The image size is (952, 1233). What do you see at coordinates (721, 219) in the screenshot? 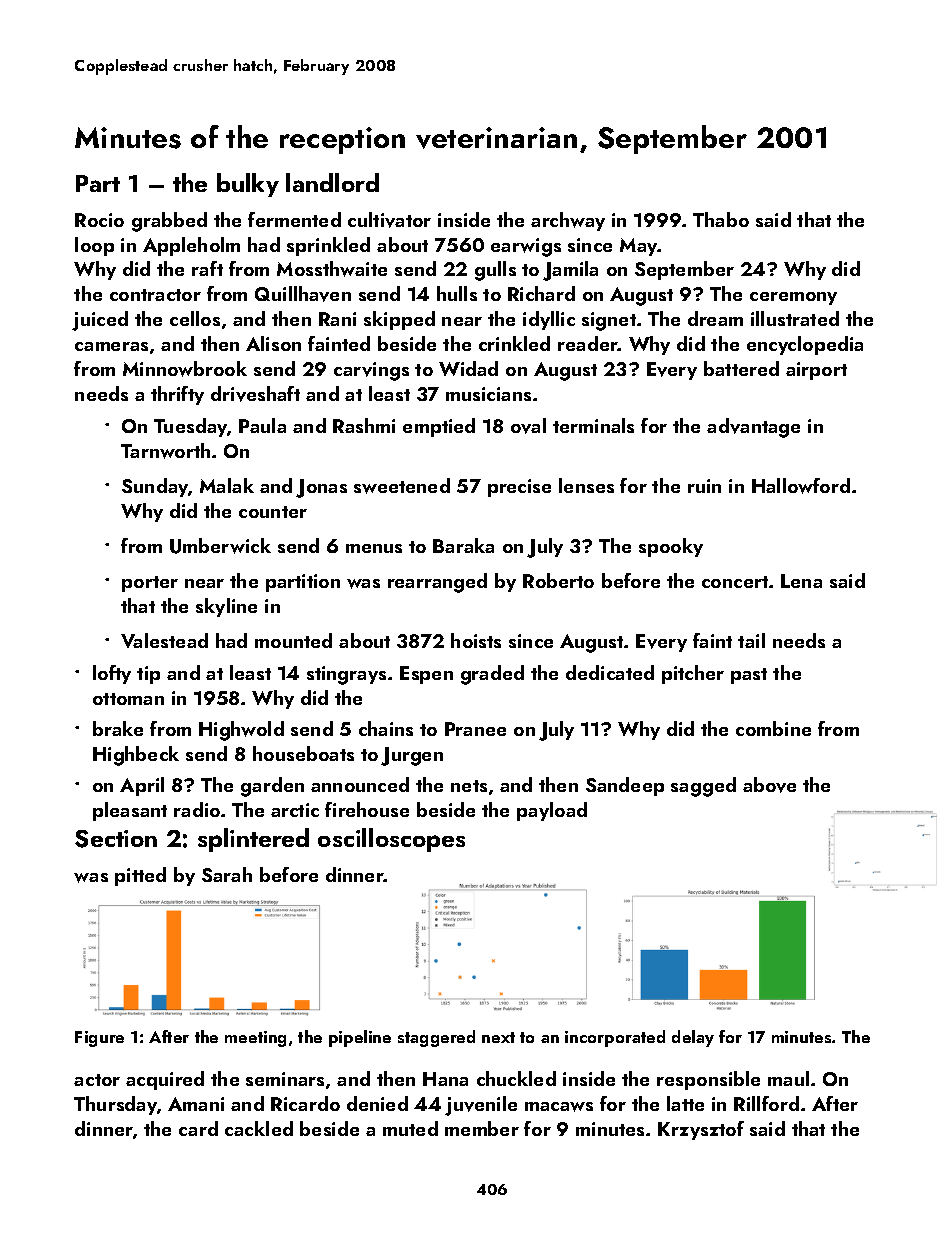
I see `Thabo` at bounding box center [721, 219].
